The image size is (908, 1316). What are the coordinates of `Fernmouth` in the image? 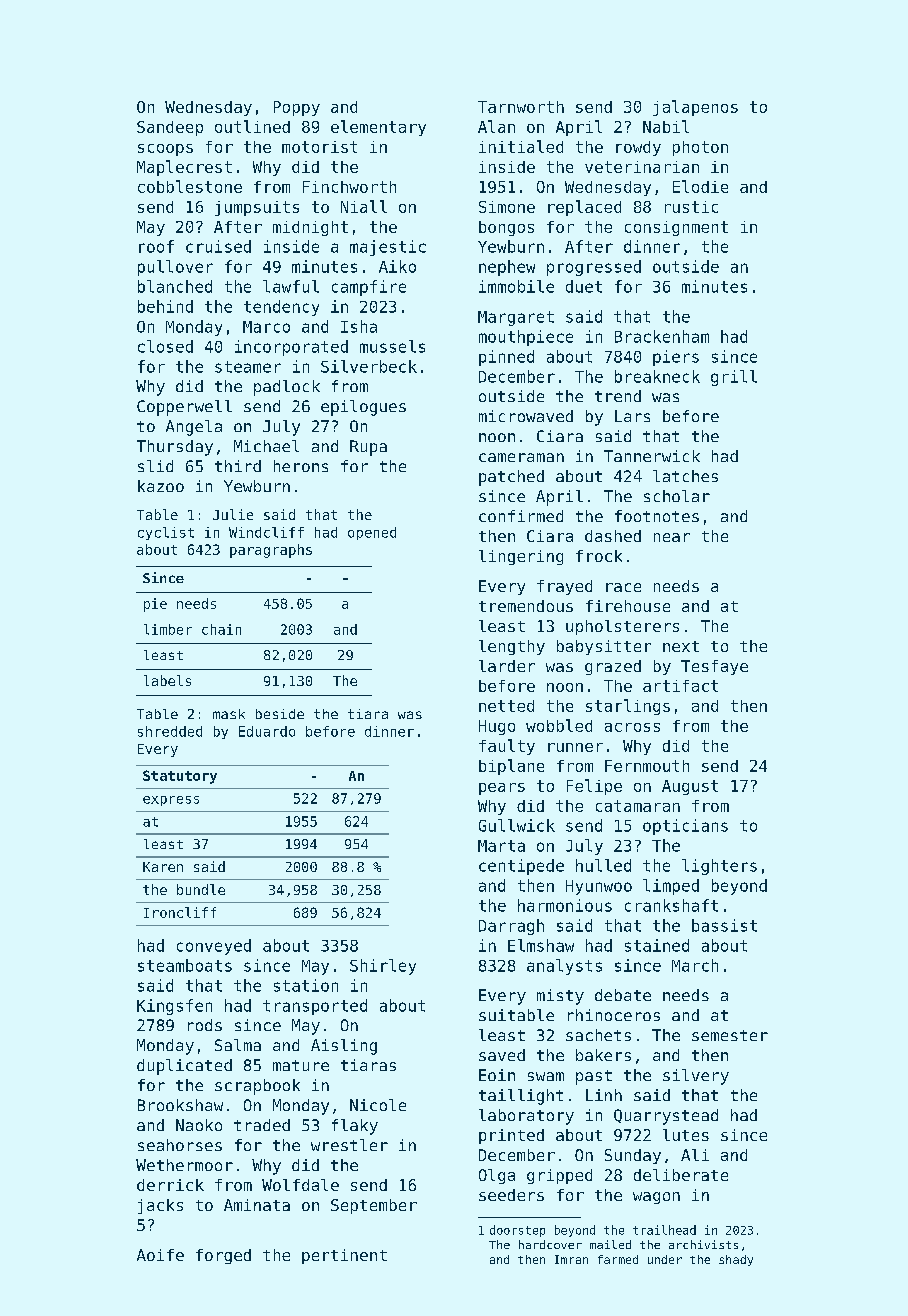 It's located at (647, 766).
